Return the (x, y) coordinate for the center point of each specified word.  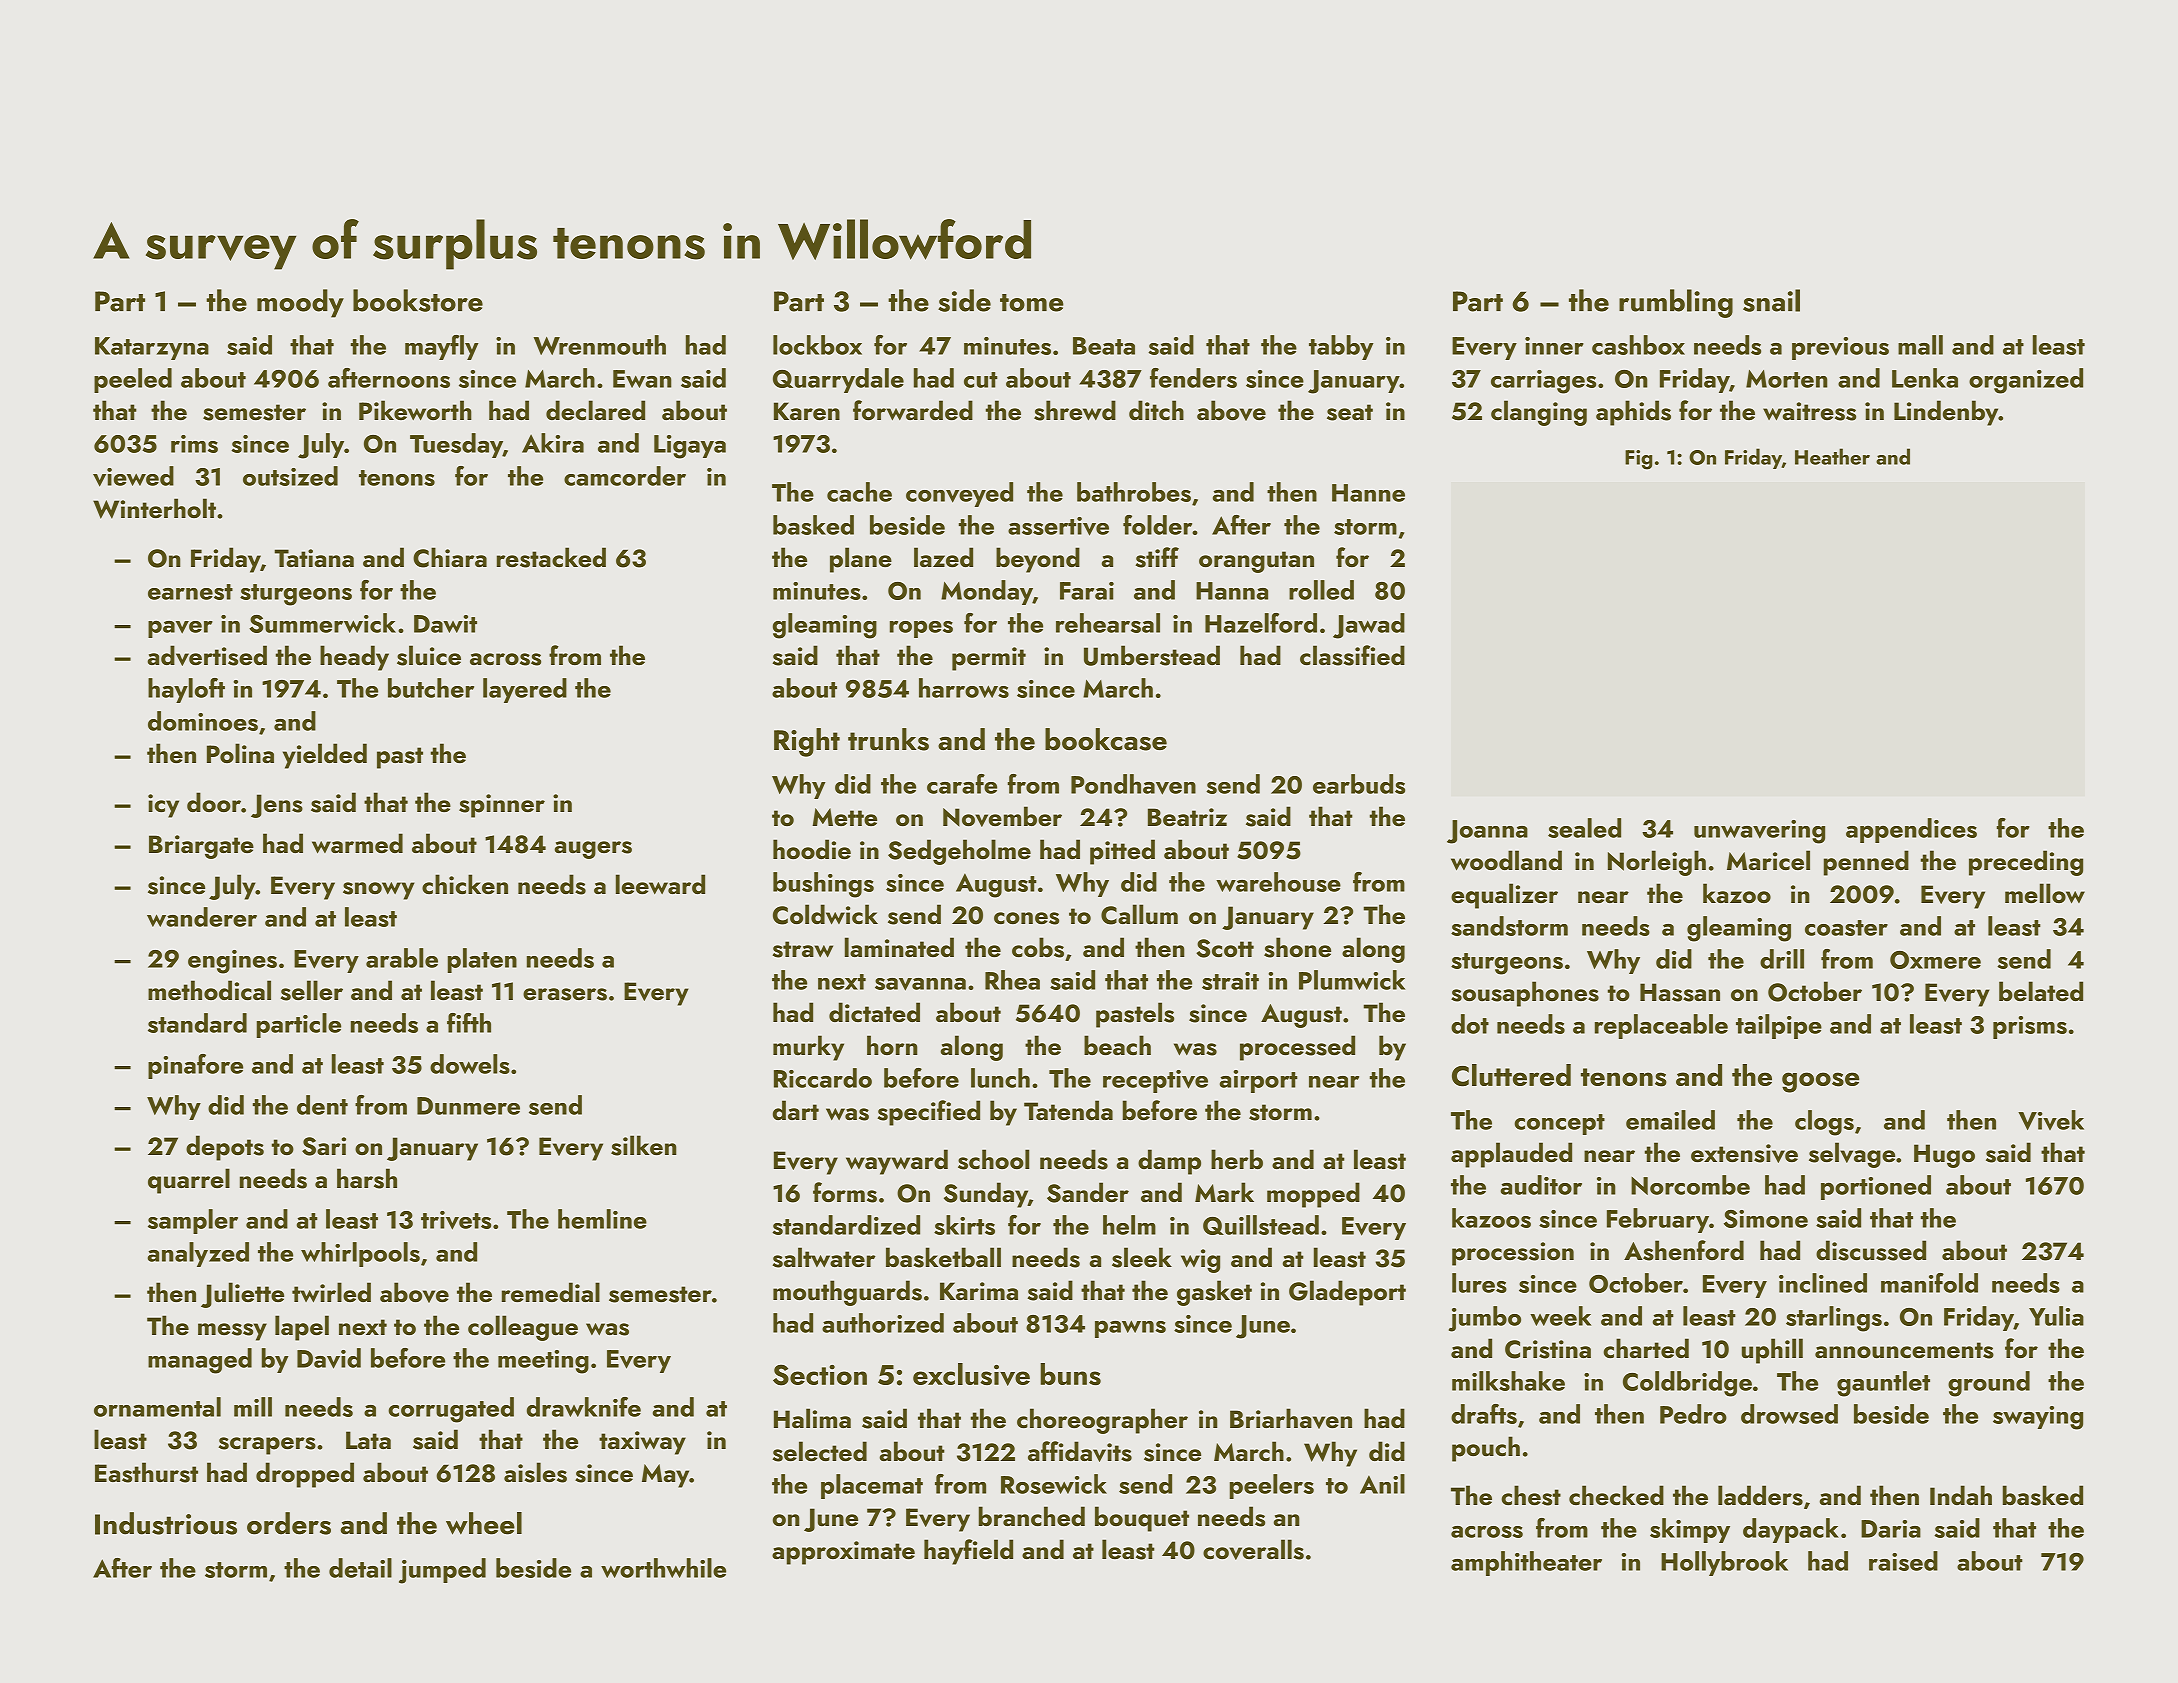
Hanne (1368, 493)
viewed (133, 476)
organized (2026, 381)
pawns (1130, 1329)
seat (1350, 412)
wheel (484, 1523)
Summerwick (322, 623)
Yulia (2056, 1316)
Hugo (1944, 1156)
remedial (551, 1292)
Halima (812, 1418)
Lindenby (1946, 413)
